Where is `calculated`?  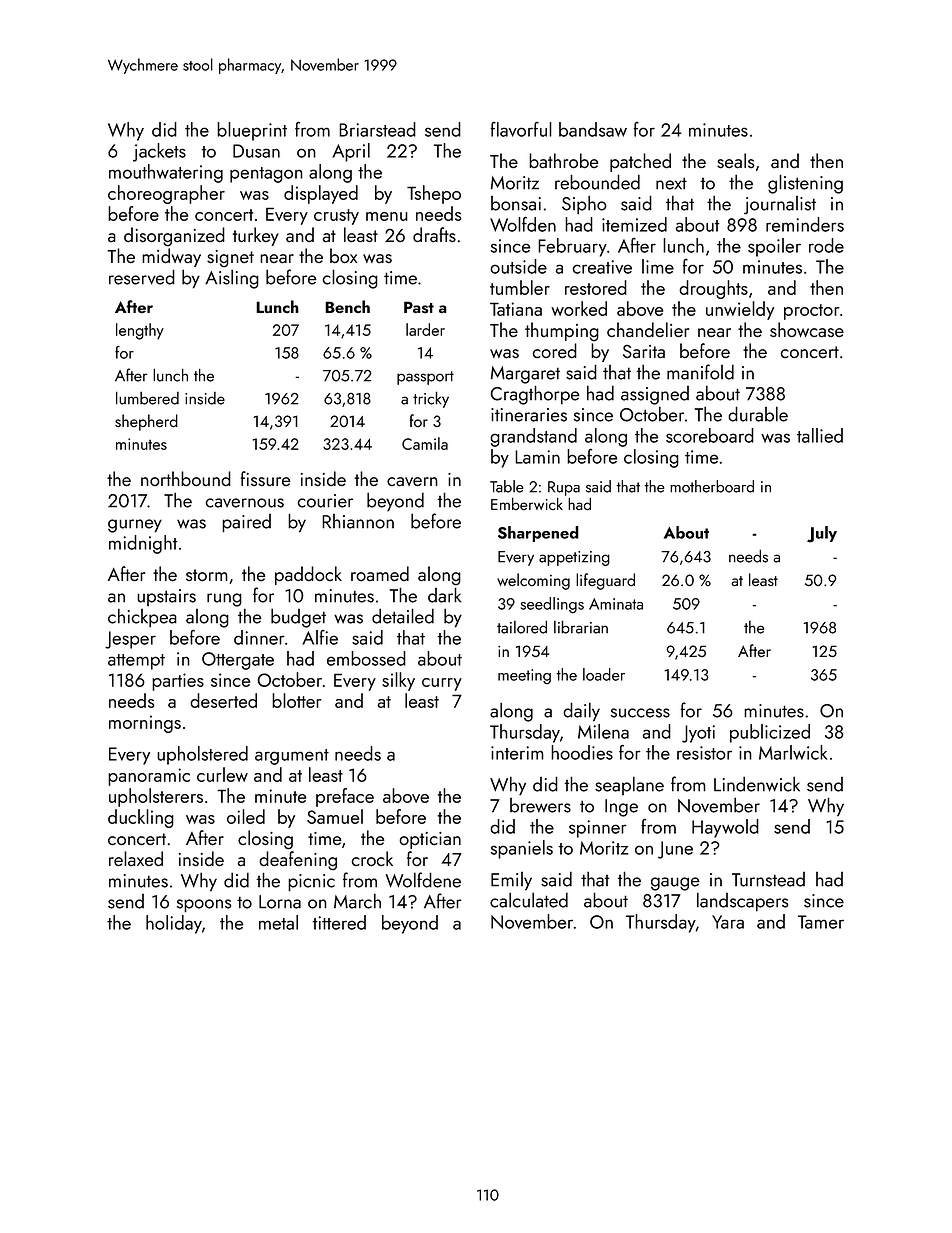
calculated is located at coordinates (529, 900).
